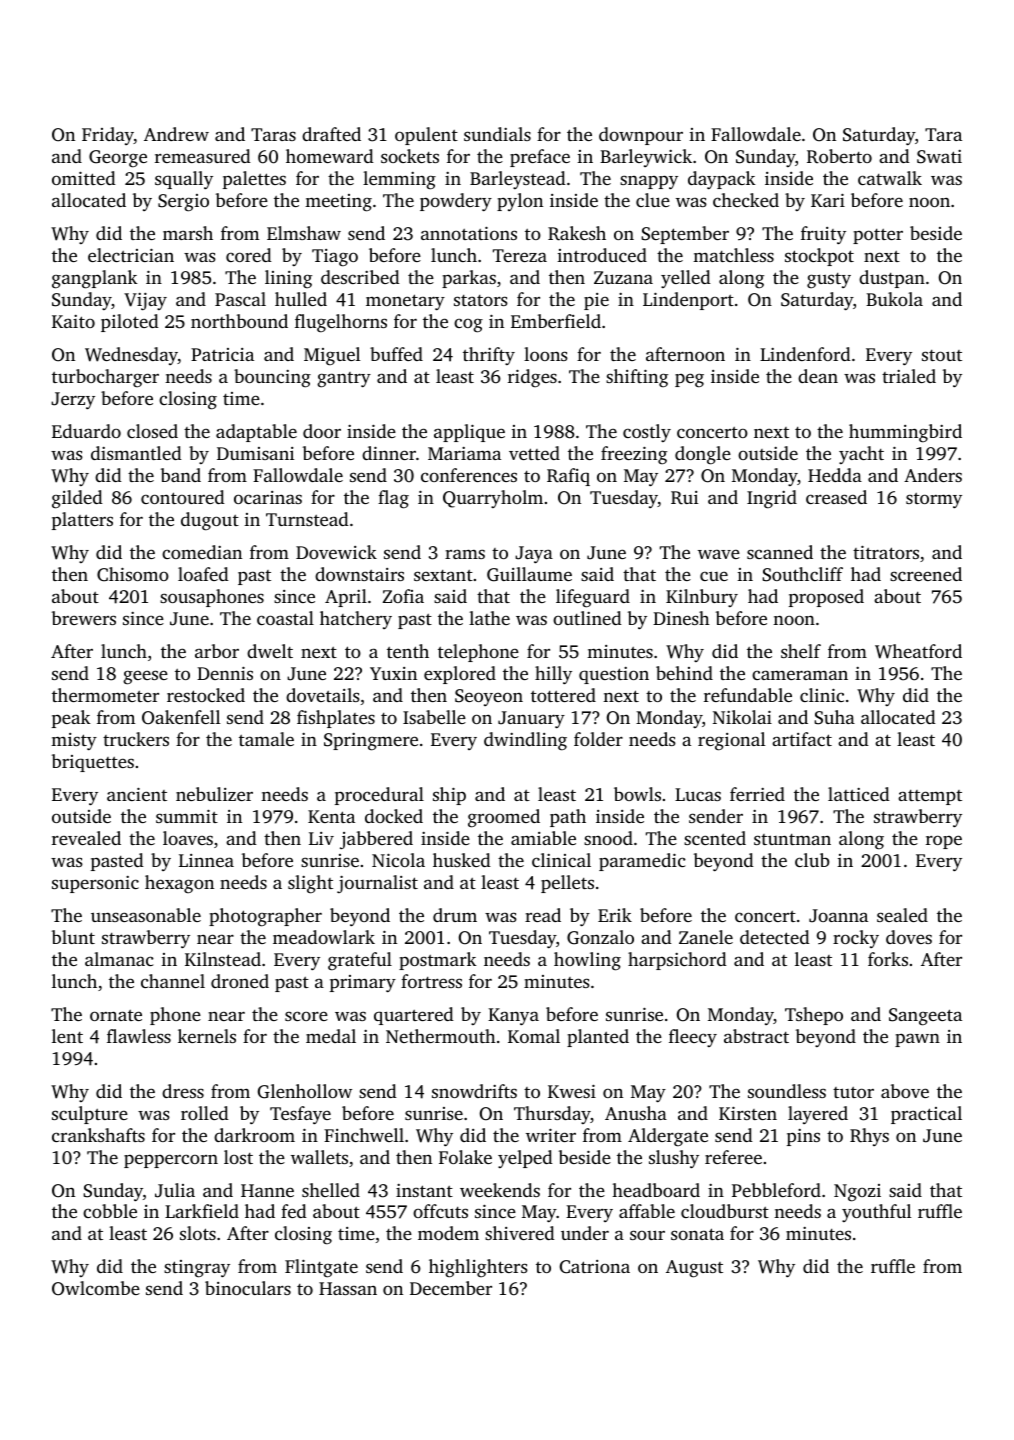 This image has height=1440, width=1014. Describe the element at coordinates (497, 134) in the image. I see `sundials` at that location.
